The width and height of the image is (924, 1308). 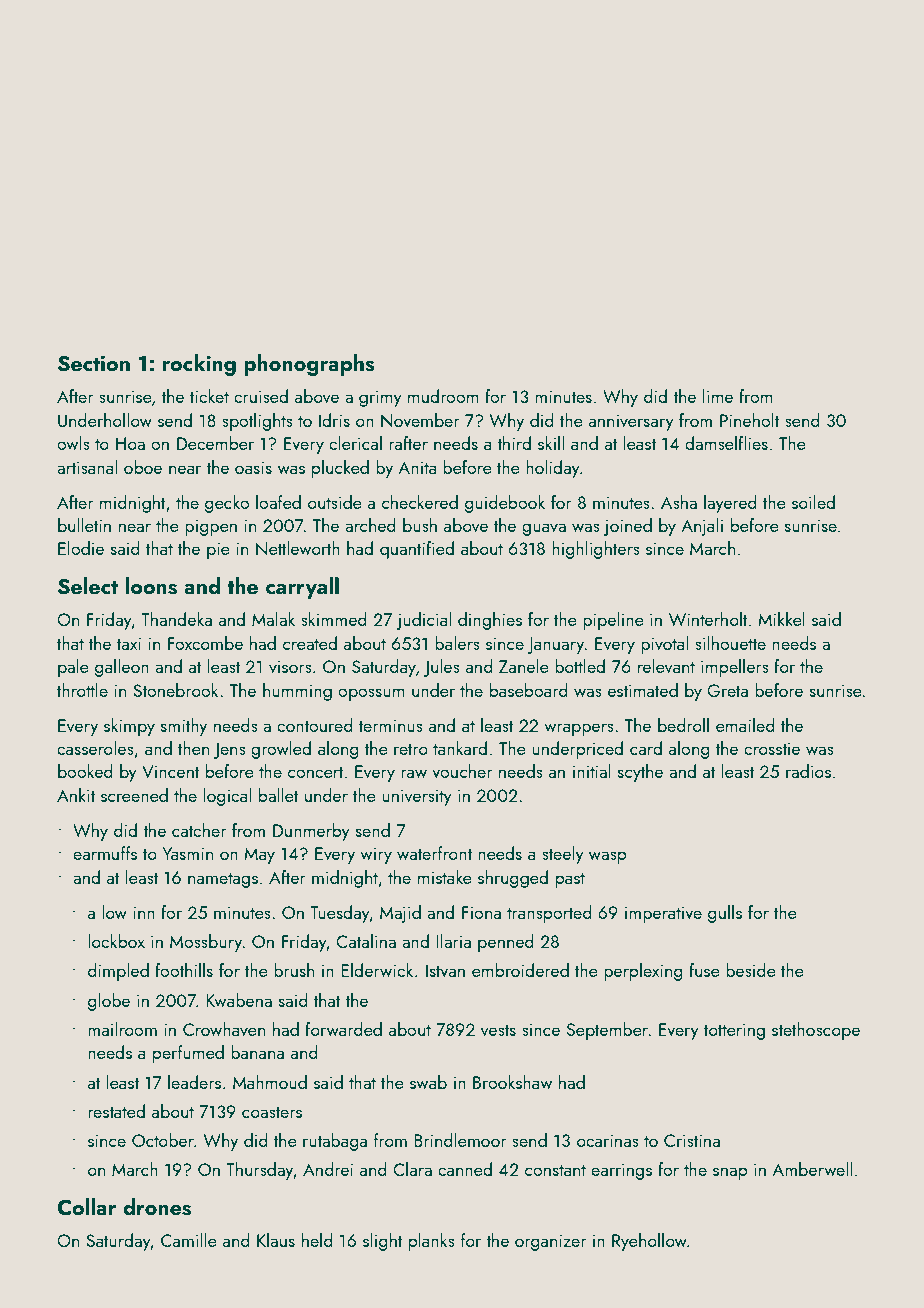 I want to click on tottering, so click(x=734, y=1031).
